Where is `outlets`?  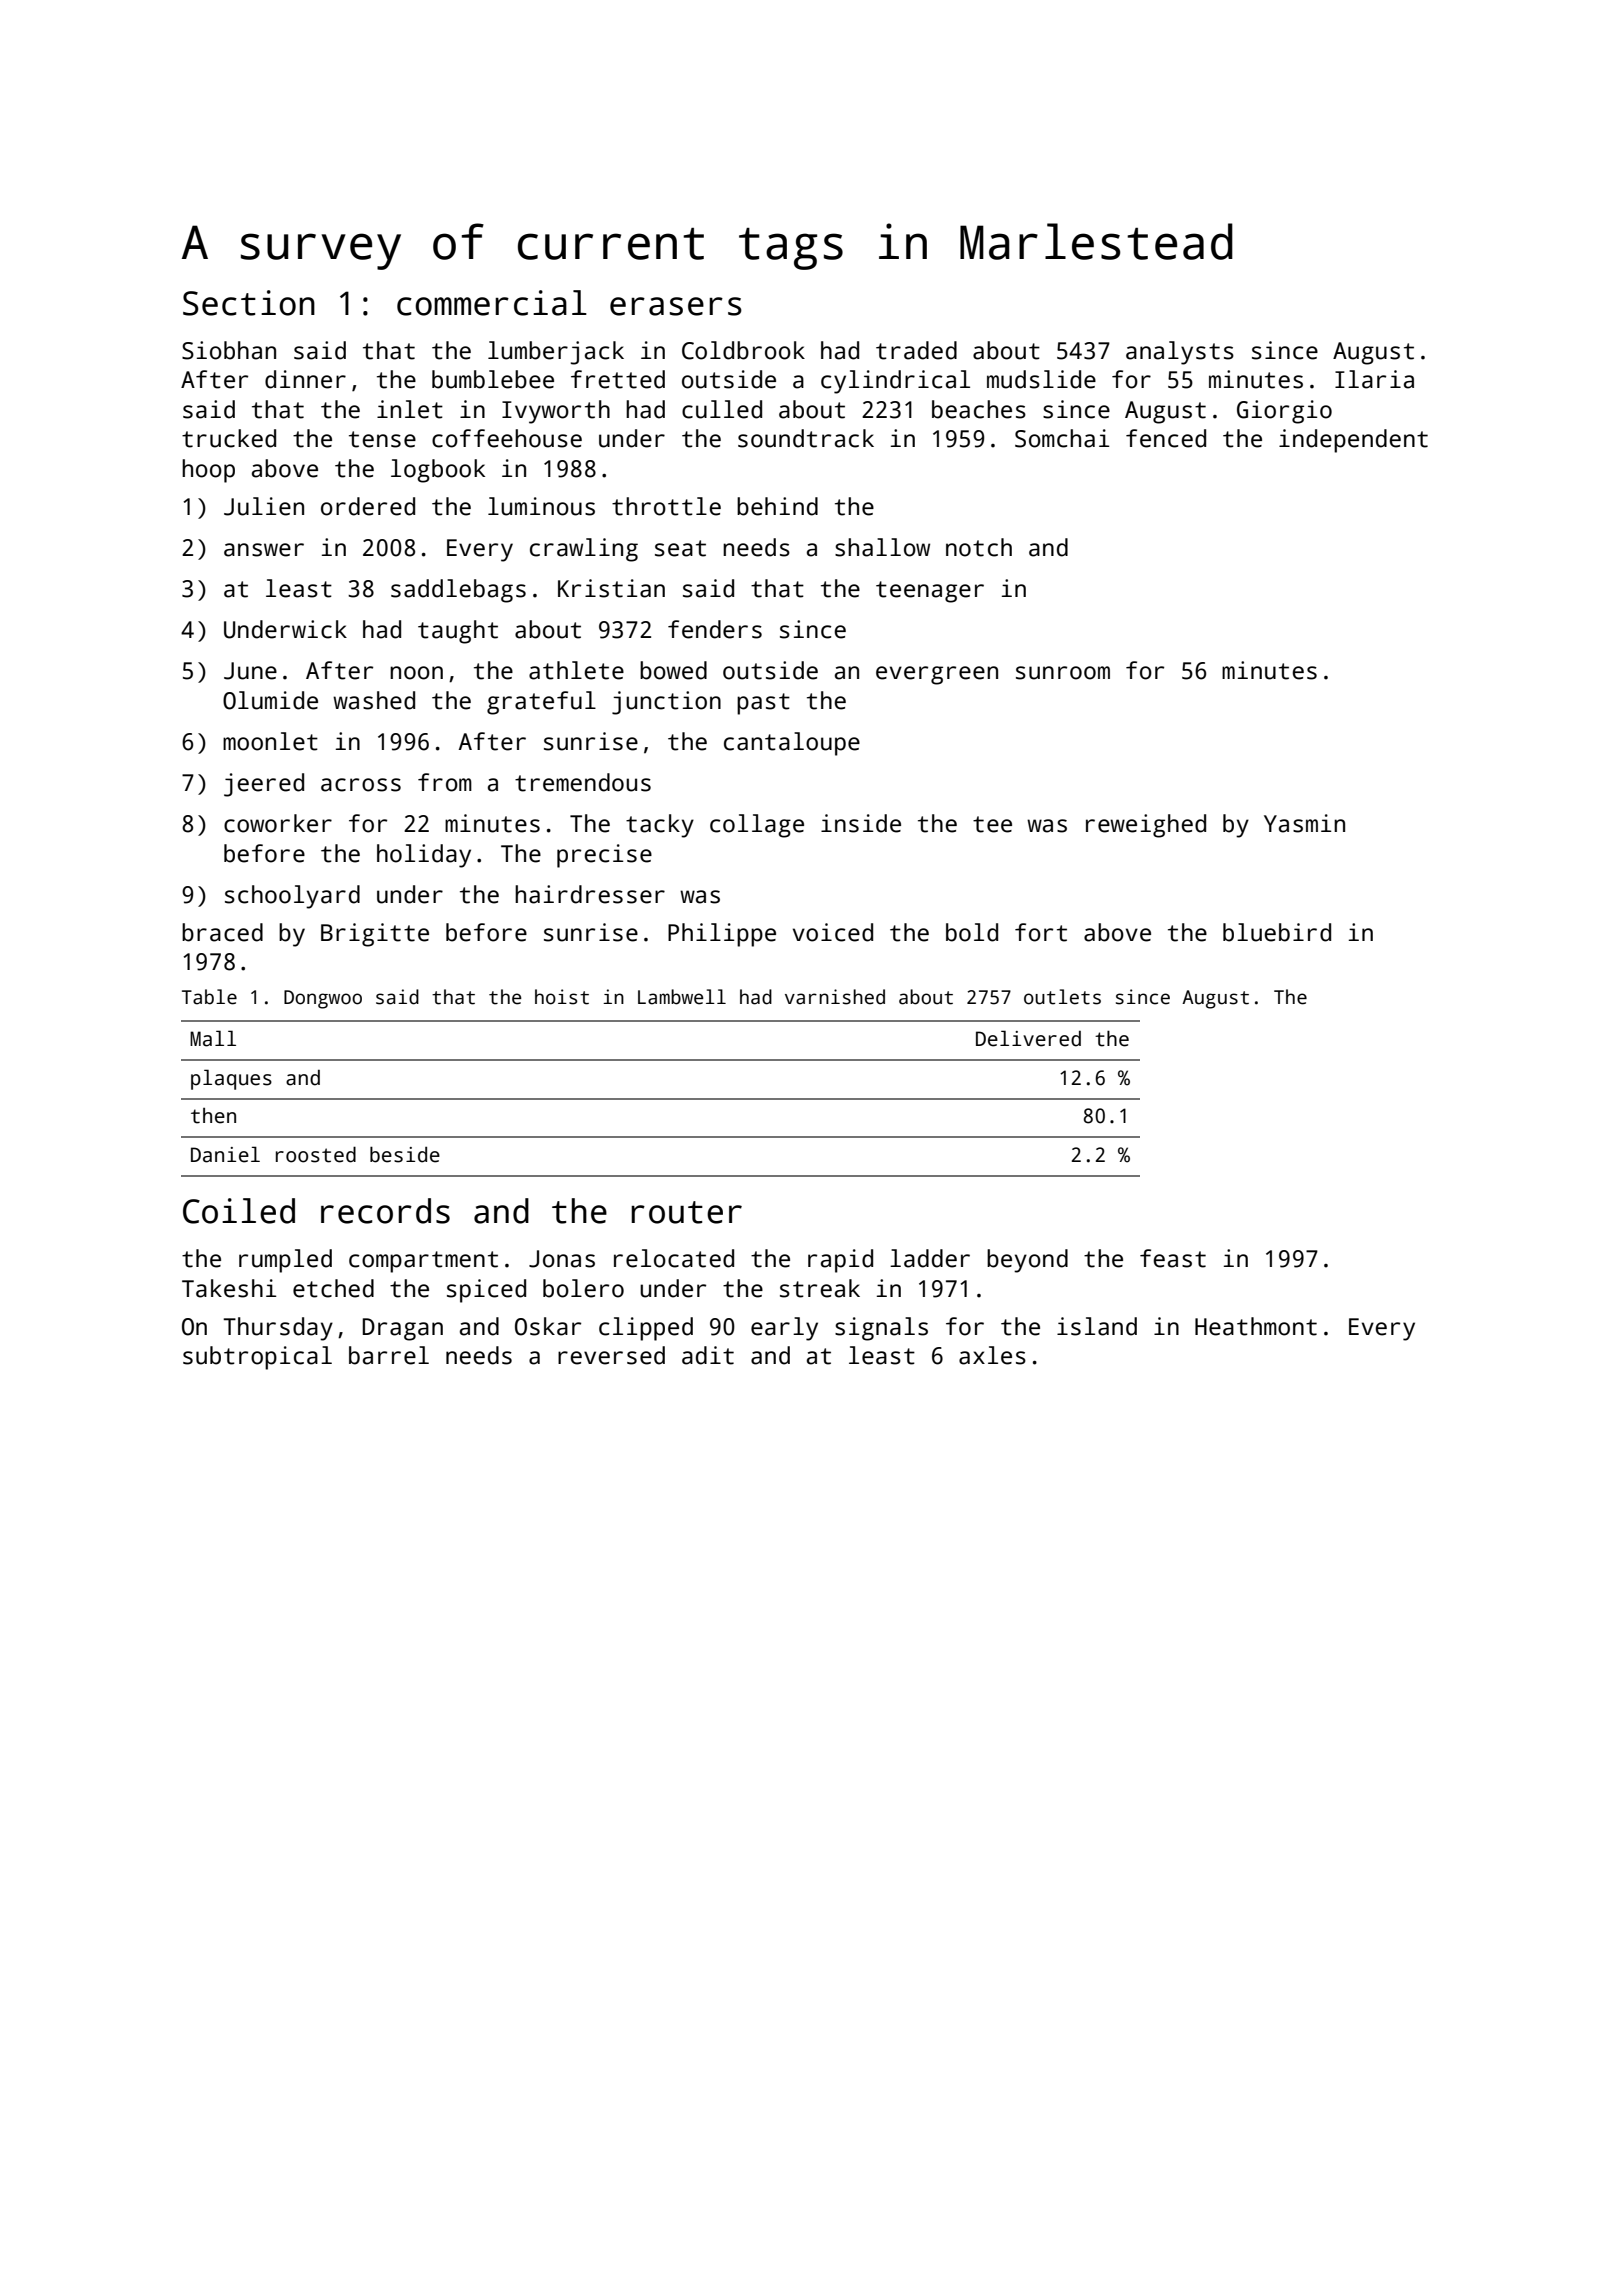 outlets is located at coordinates (1062, 997).
